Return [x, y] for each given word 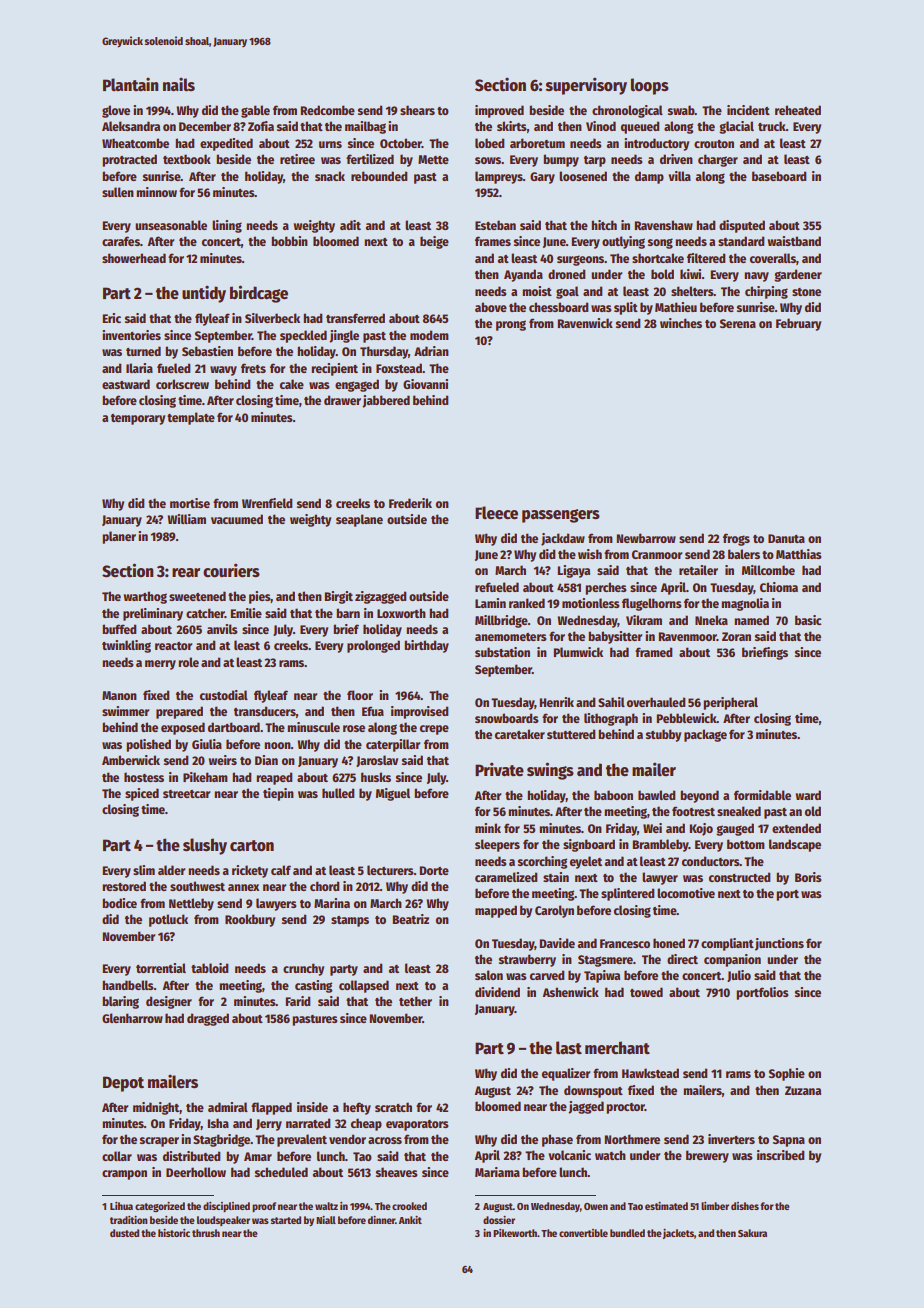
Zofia [261, 126]
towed [646, 992]
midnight [156, 1108]
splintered [627, 894]
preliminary [153, 614]
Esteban [495, 225]
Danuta [786, 538]
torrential [161, 968]
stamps [350, 921]
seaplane [359, 520]
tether [415, 1001]
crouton [714, 144]
